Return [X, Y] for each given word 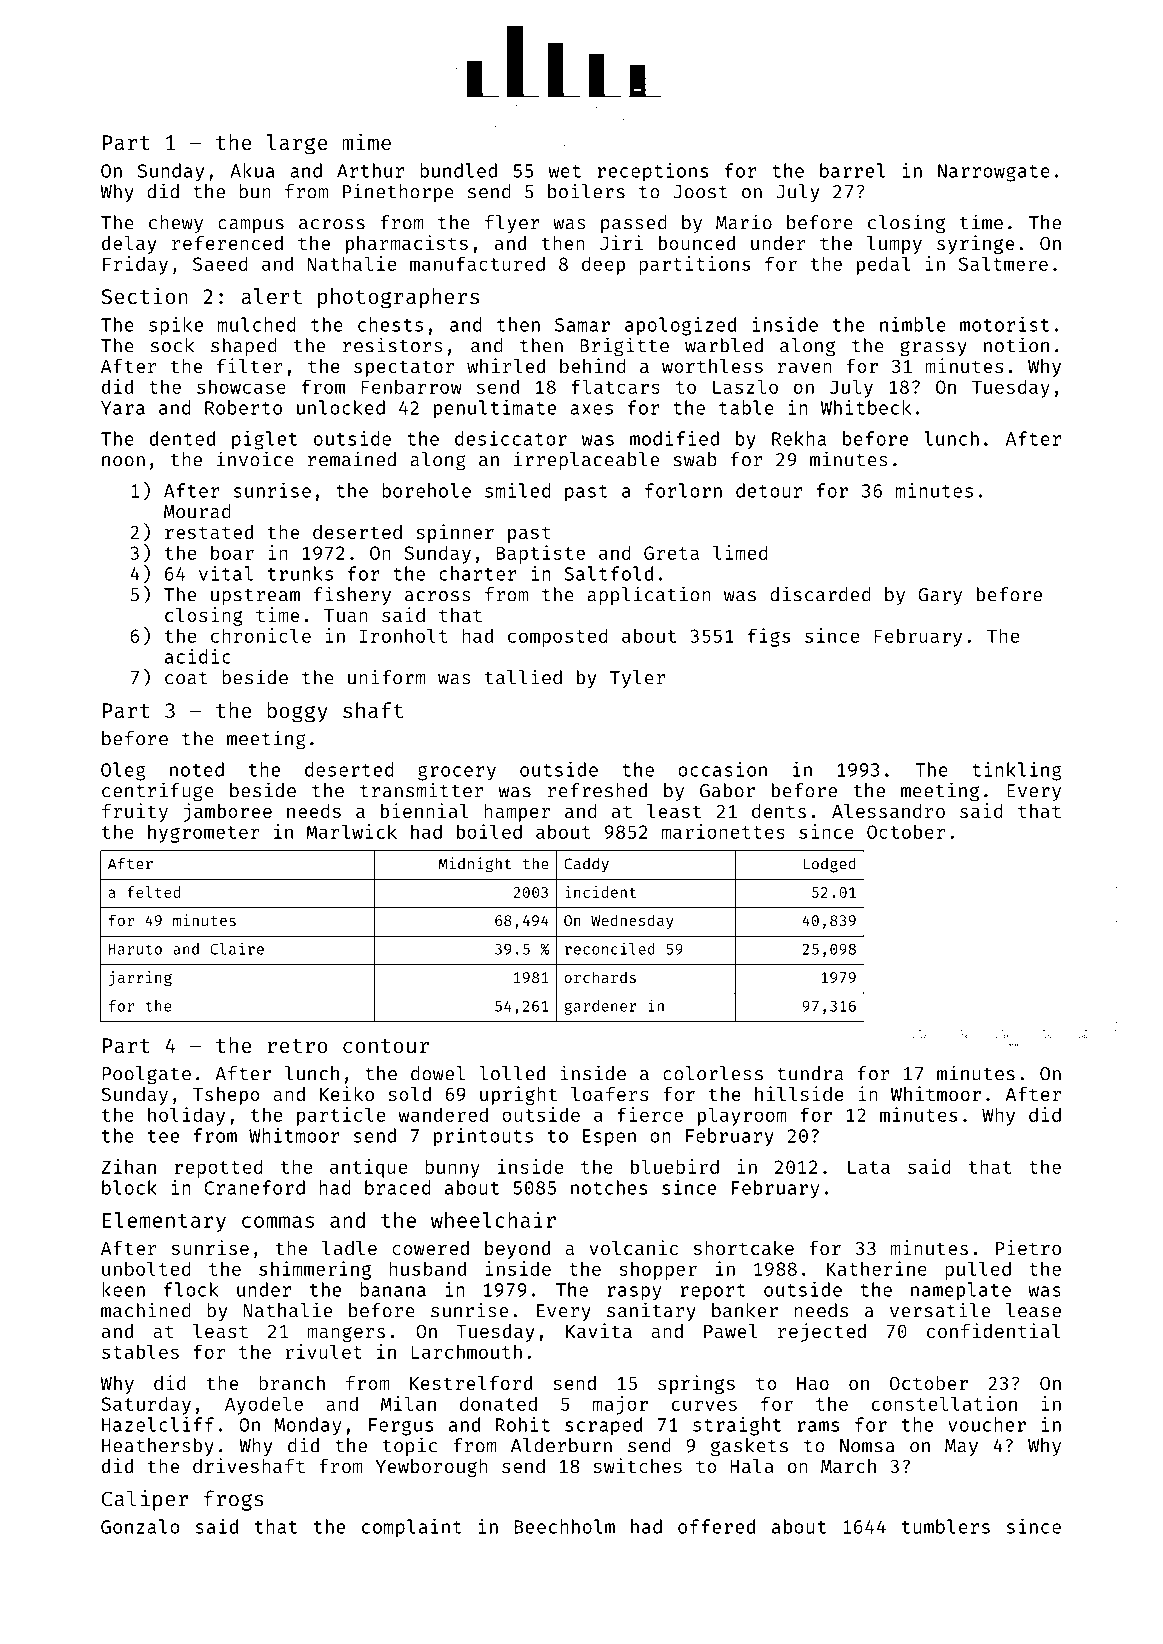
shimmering [315, 1270]
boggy [297, 712]
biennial [425, 810]
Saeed [220, 263]
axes [591, 409]
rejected [822, 1332]
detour [769, 490]
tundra [810, 1073]
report [713, 1292]
